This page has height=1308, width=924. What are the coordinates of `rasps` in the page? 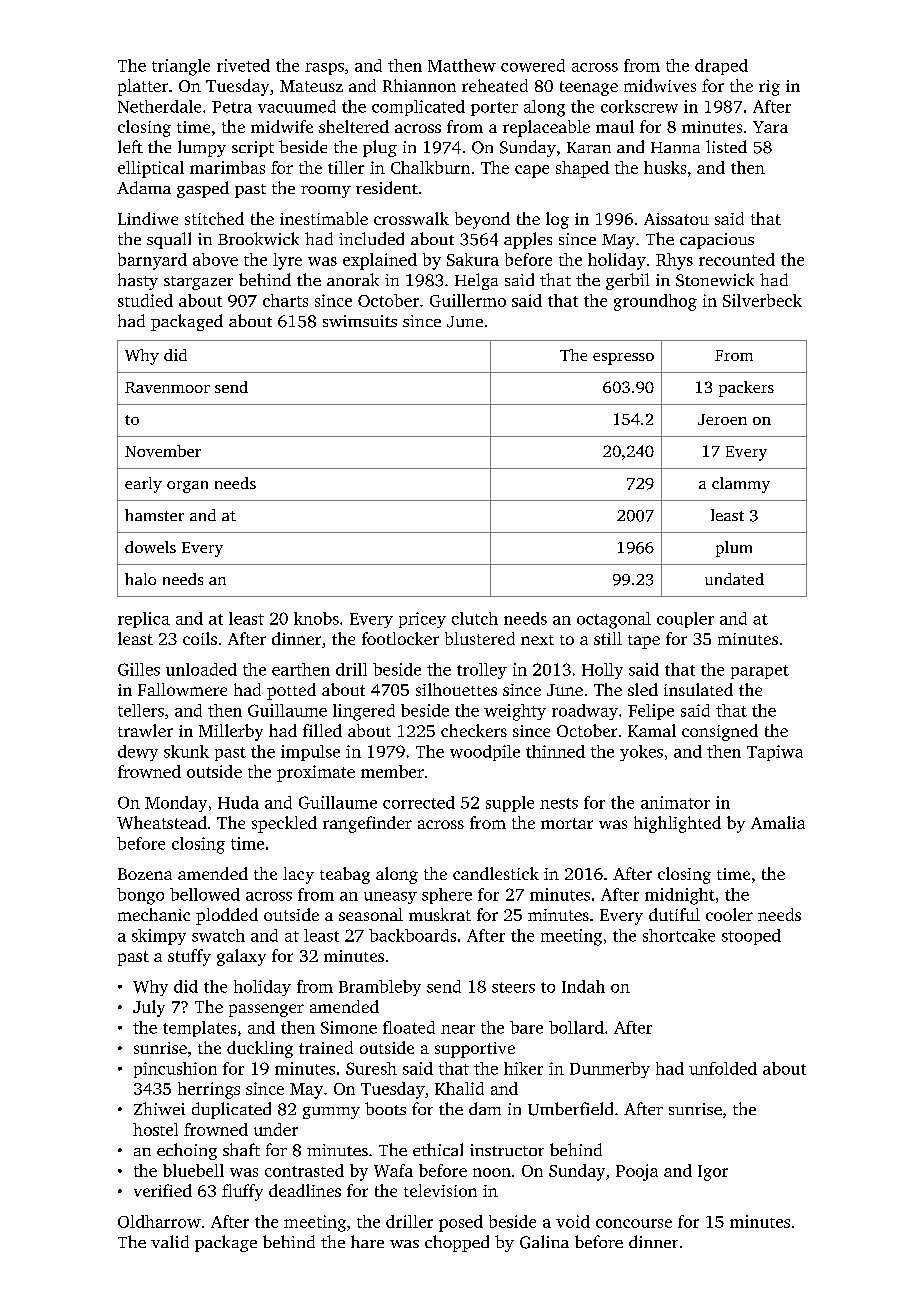 It's located at (324, 69).
